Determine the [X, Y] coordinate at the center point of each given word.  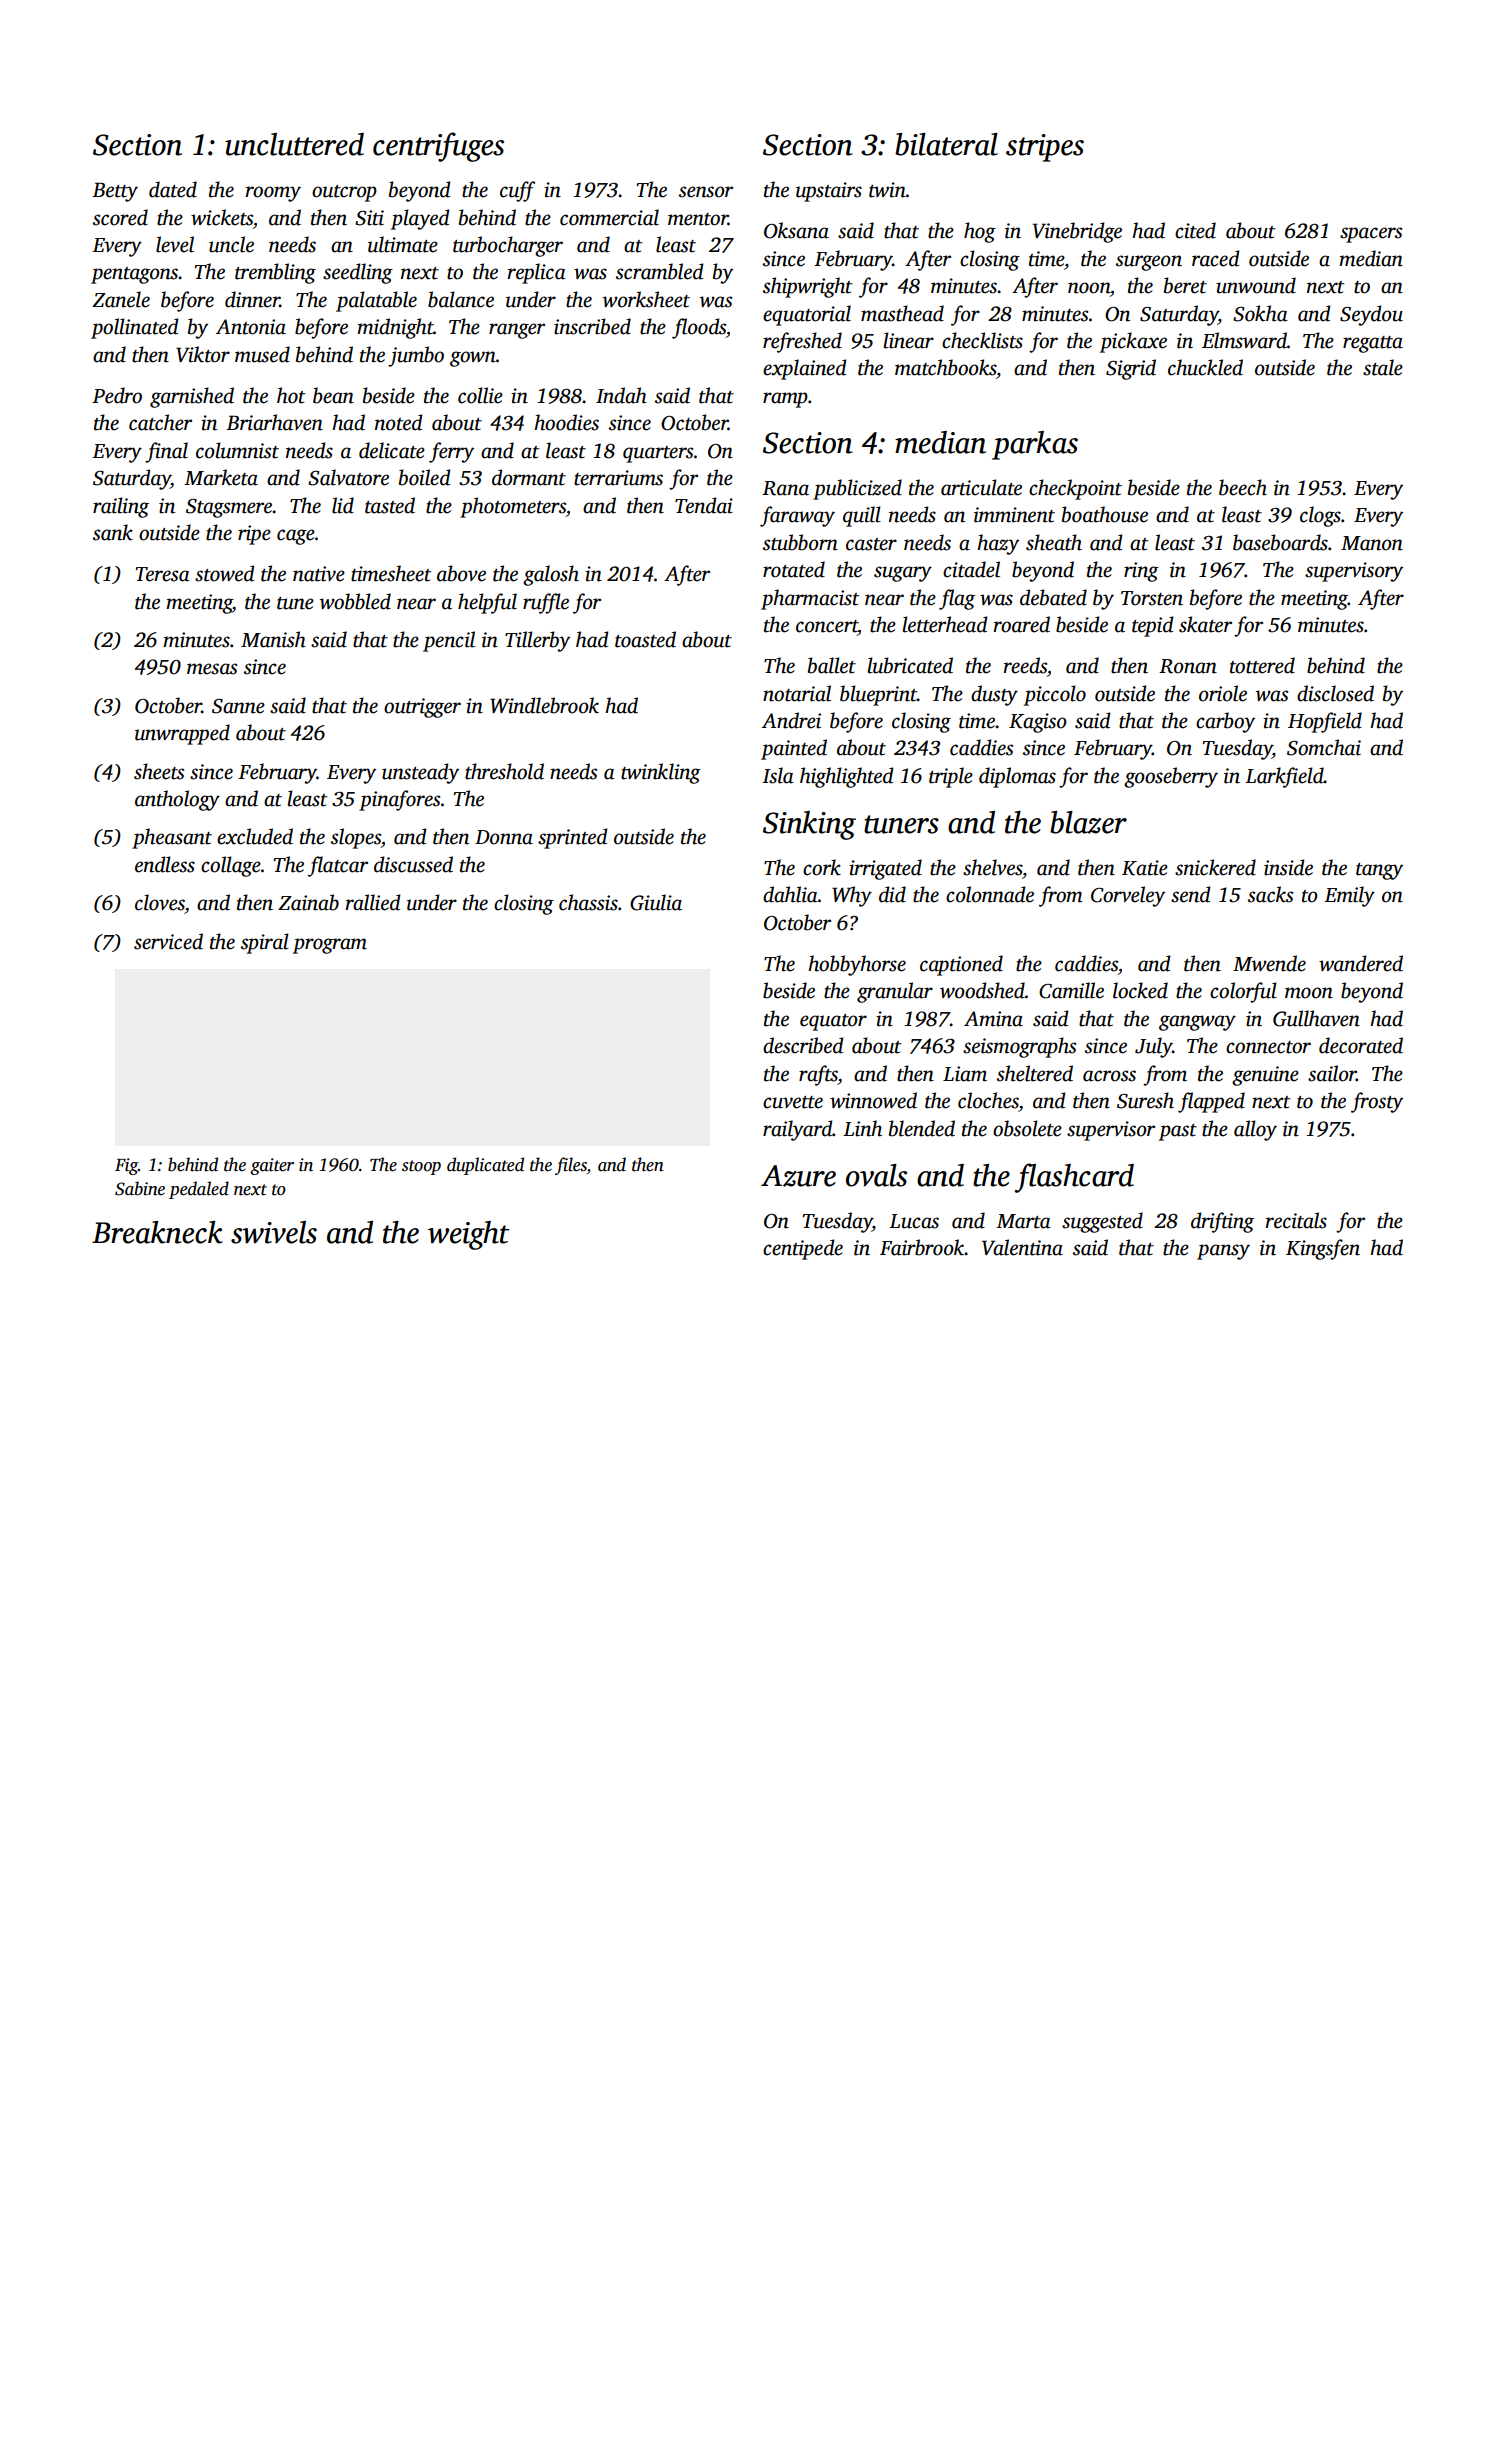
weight [468, 1235]
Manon [1372, 543]
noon [1089, 288]
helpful [487, 603]
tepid [1152, 626]
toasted [645, 639]
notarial [797, 693]
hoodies [566, 422]
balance [461, 299]
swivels [274, 1232]
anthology [177, 800]
